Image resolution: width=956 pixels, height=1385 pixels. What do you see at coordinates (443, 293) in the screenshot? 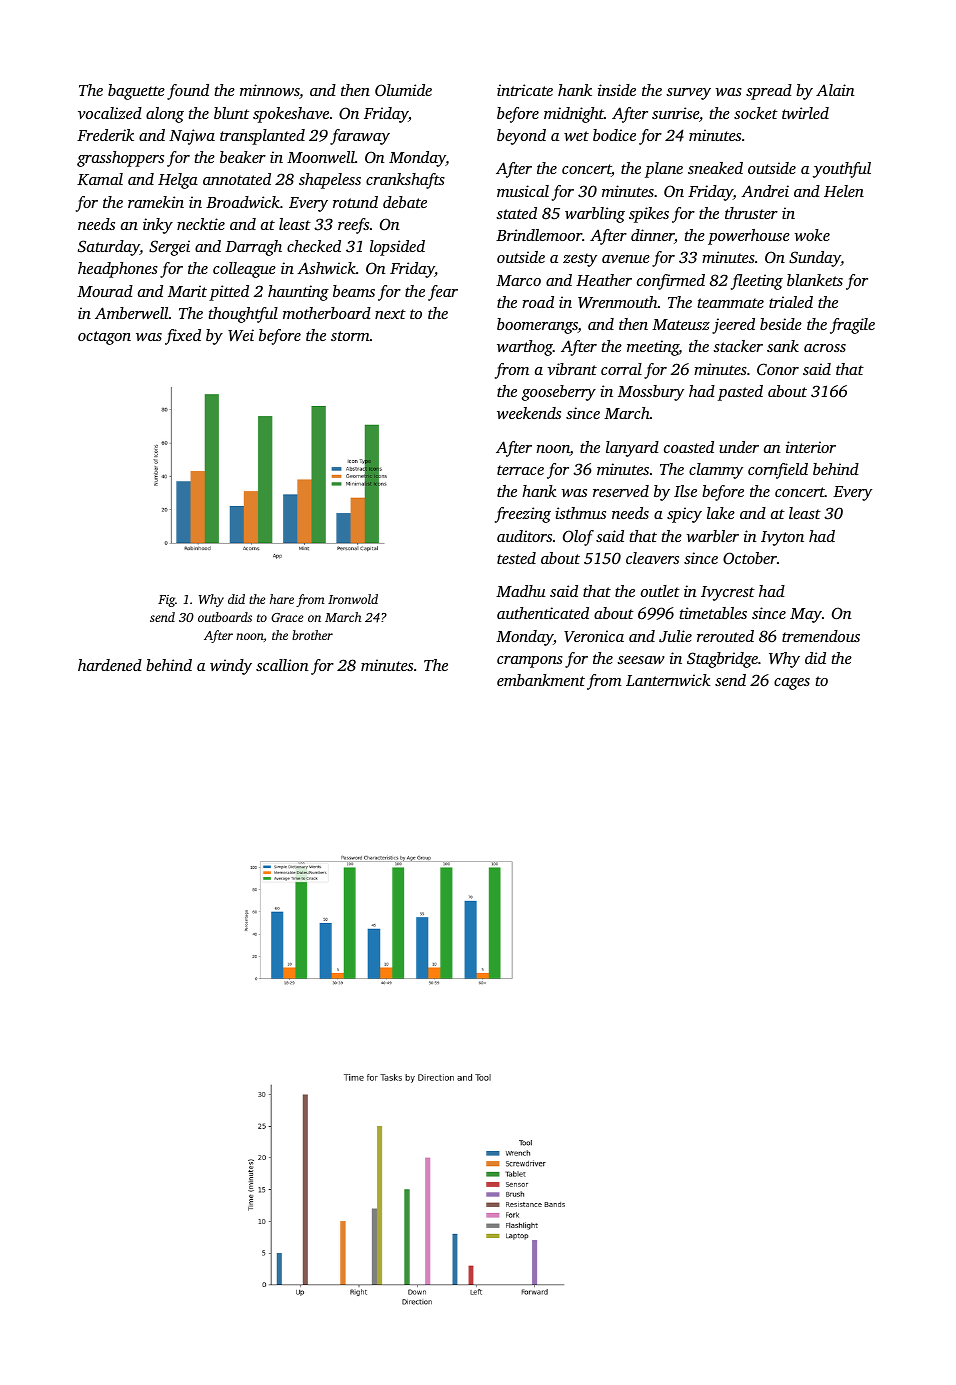
I see `fear` at bounding box center [443, 293].
